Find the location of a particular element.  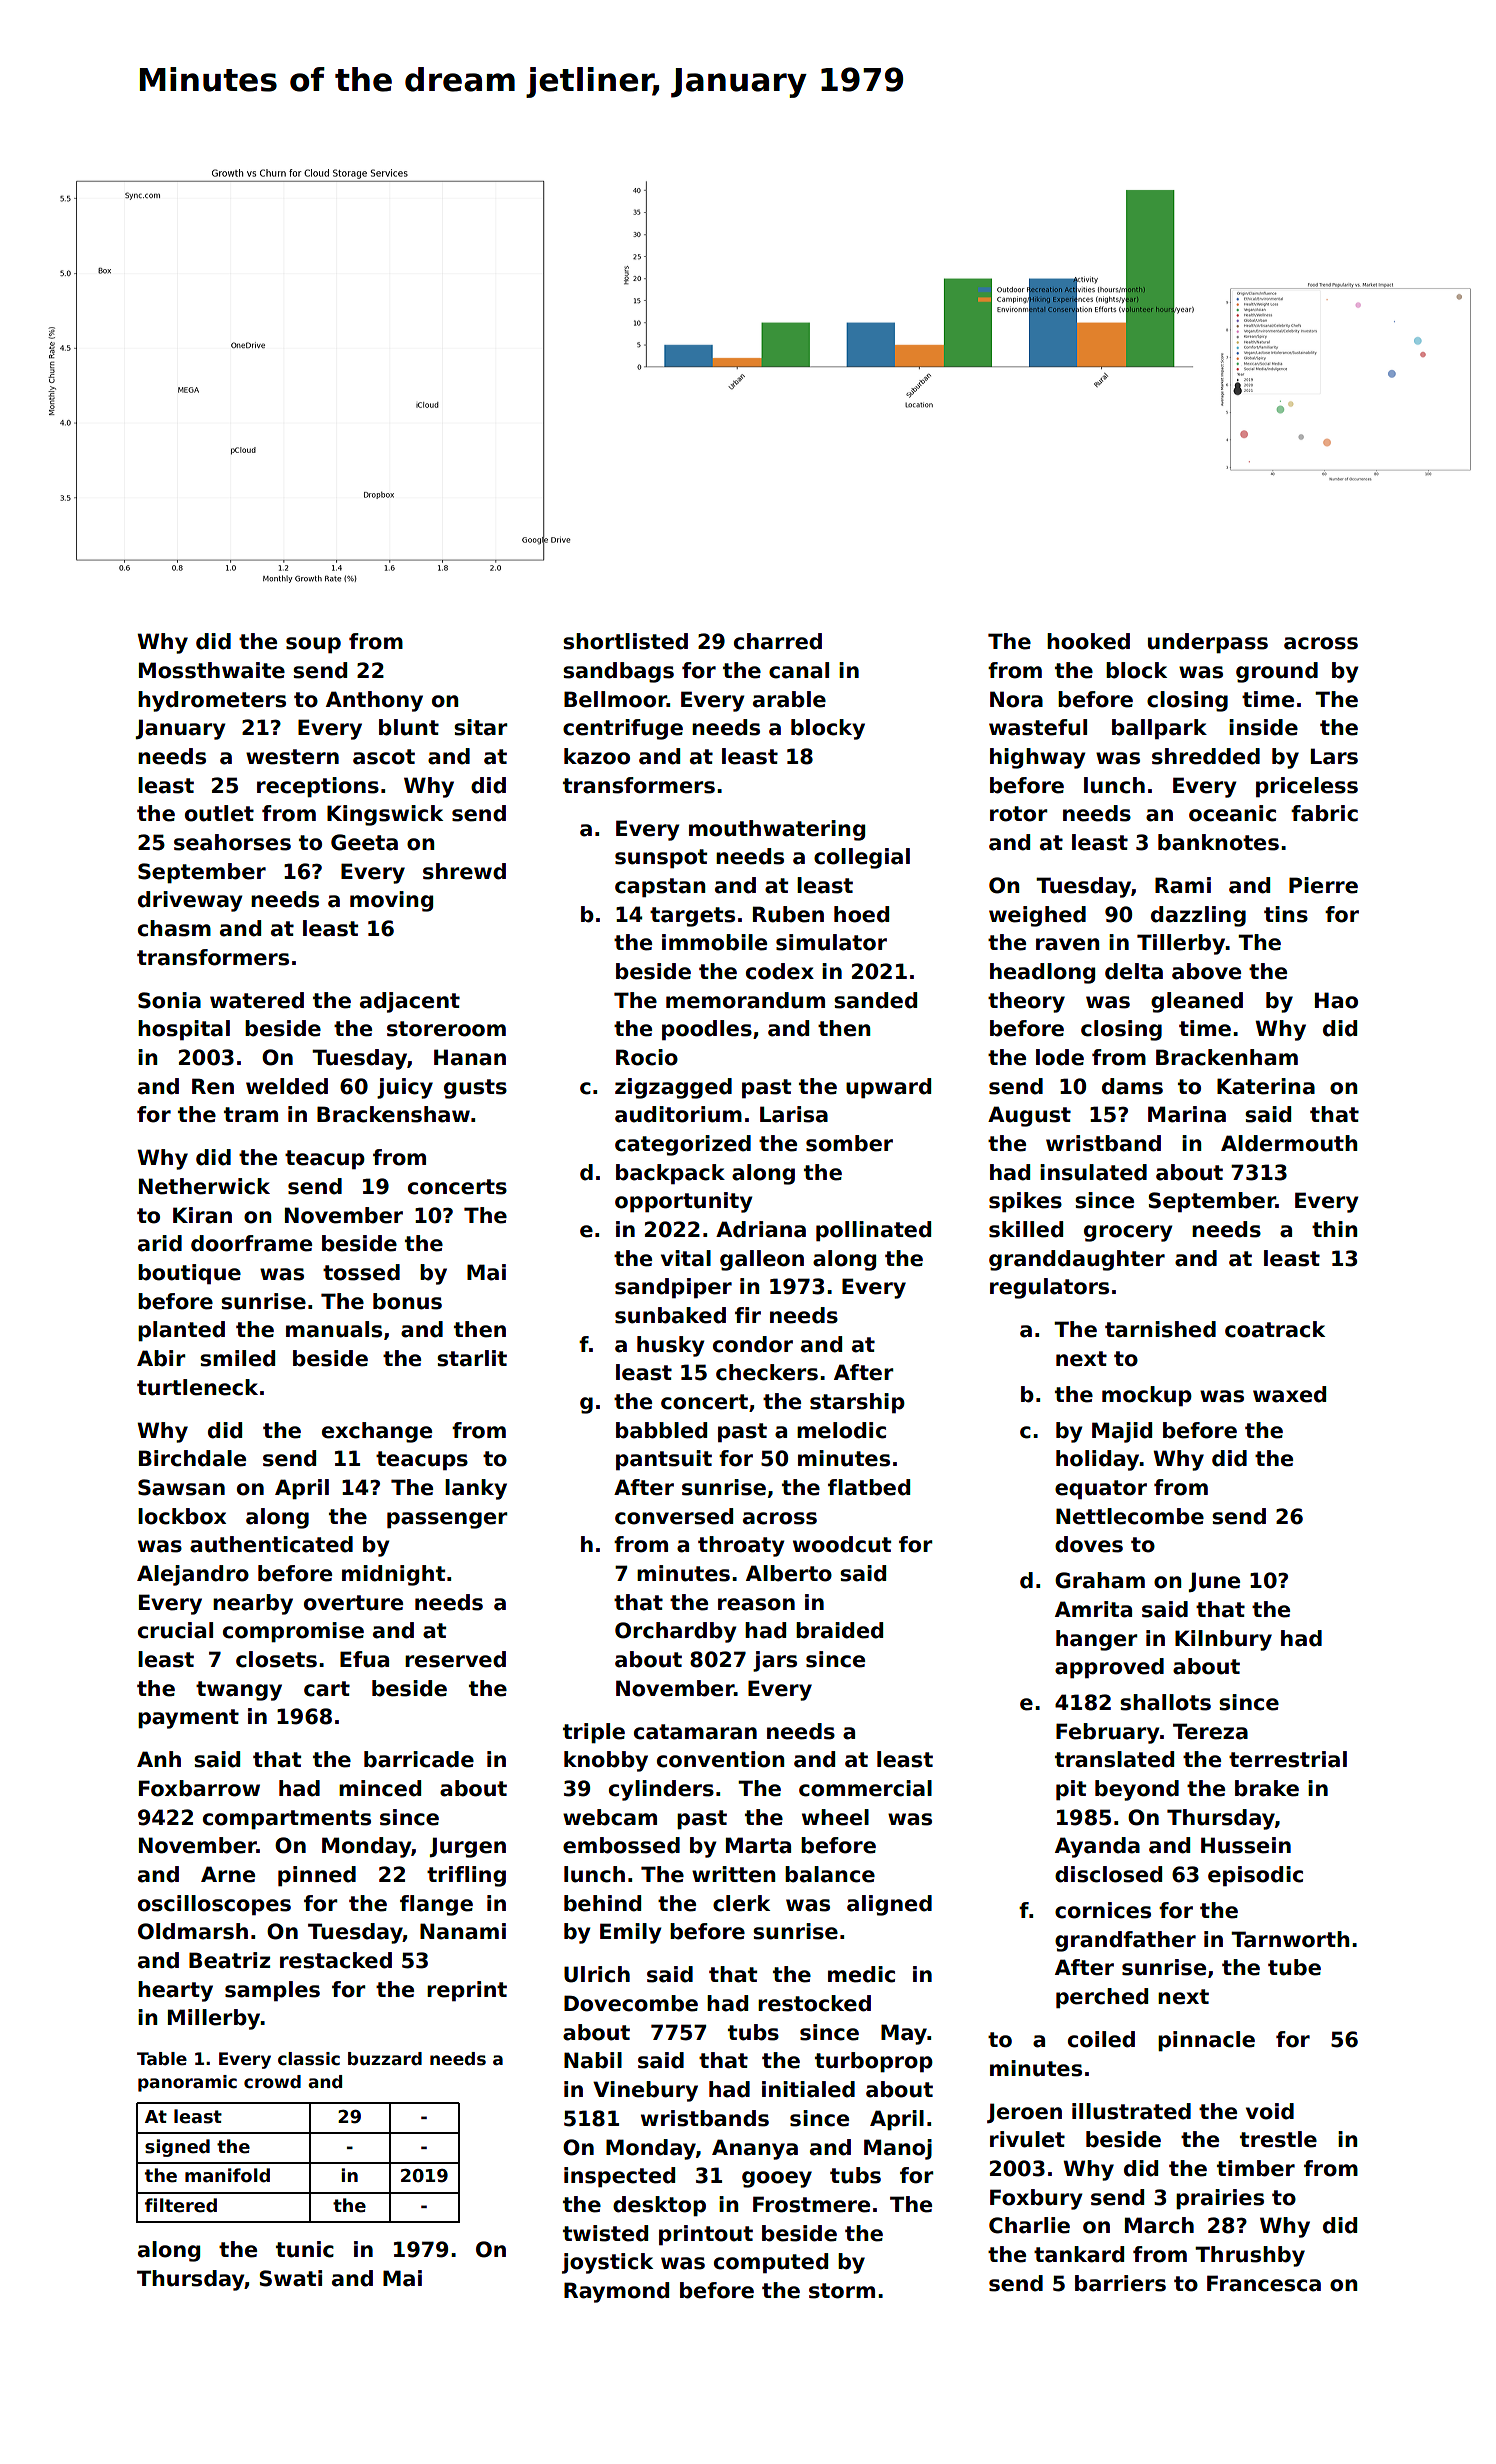

underpass is located at coordinates (1208, 643).
